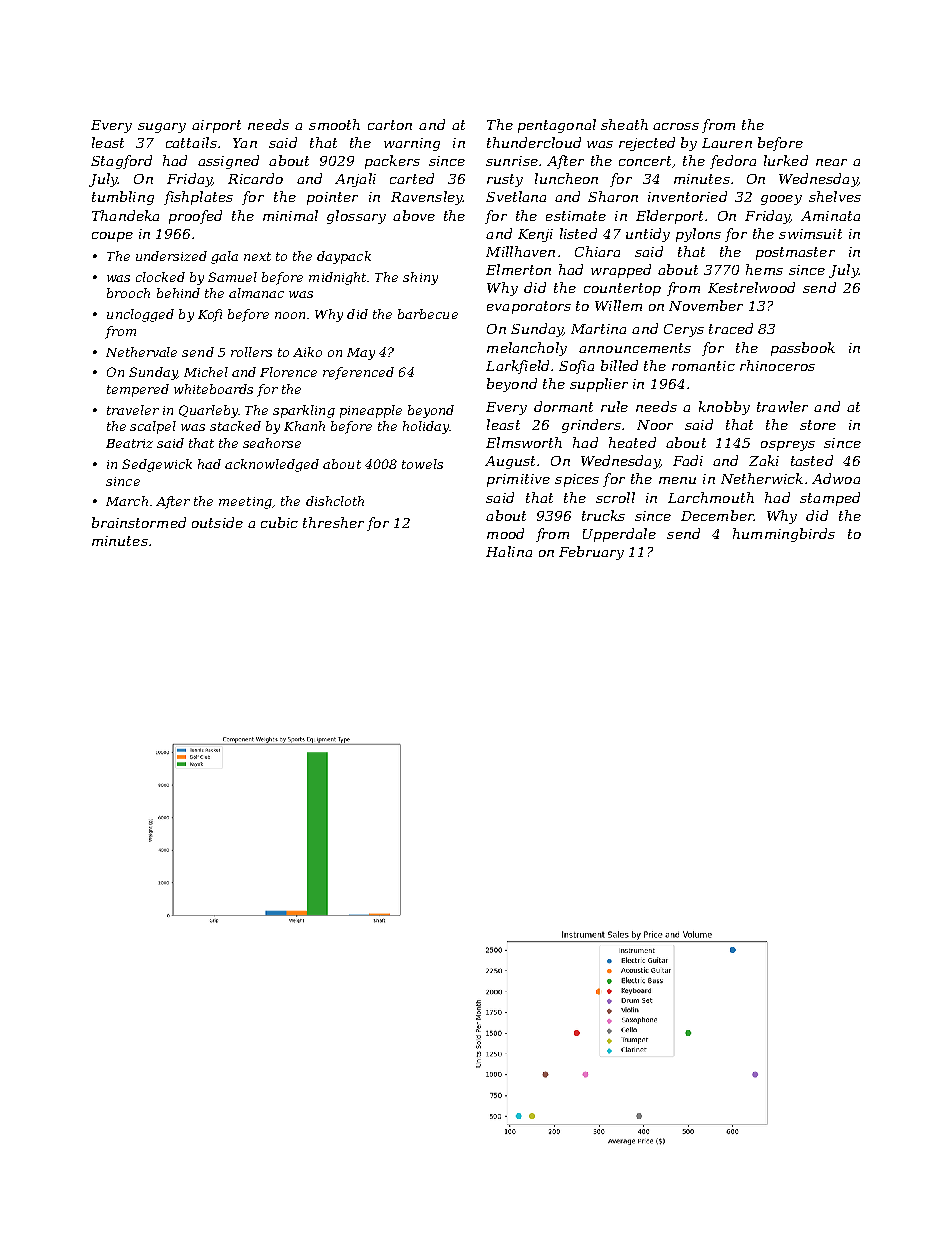 The width and height of the image is (952, 1233). Describe the element at coordinates (836, 478) in the image. I see `Adwoa` at that location.
